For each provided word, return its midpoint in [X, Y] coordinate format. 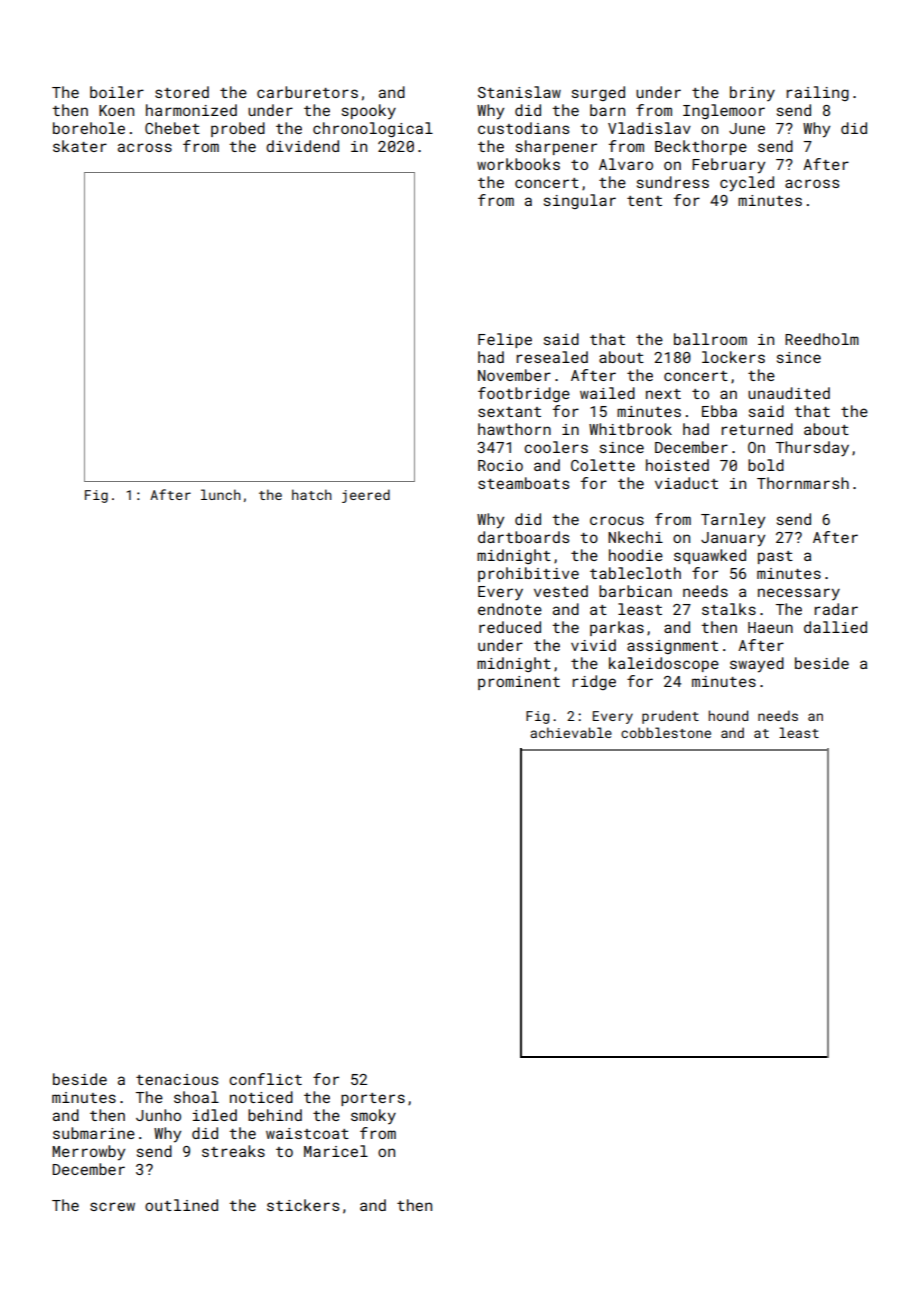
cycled [747, 184]
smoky [373, 1116]
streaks [233, 1151]
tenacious [177, 1079]
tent [644, 201]
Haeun [770, 627]
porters [373, 1099]
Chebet [172, 128]
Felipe [505, 340]
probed [238, 129]
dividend [302, 146]
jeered [366, 496]
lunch [221, 494]
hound [728, 715]
